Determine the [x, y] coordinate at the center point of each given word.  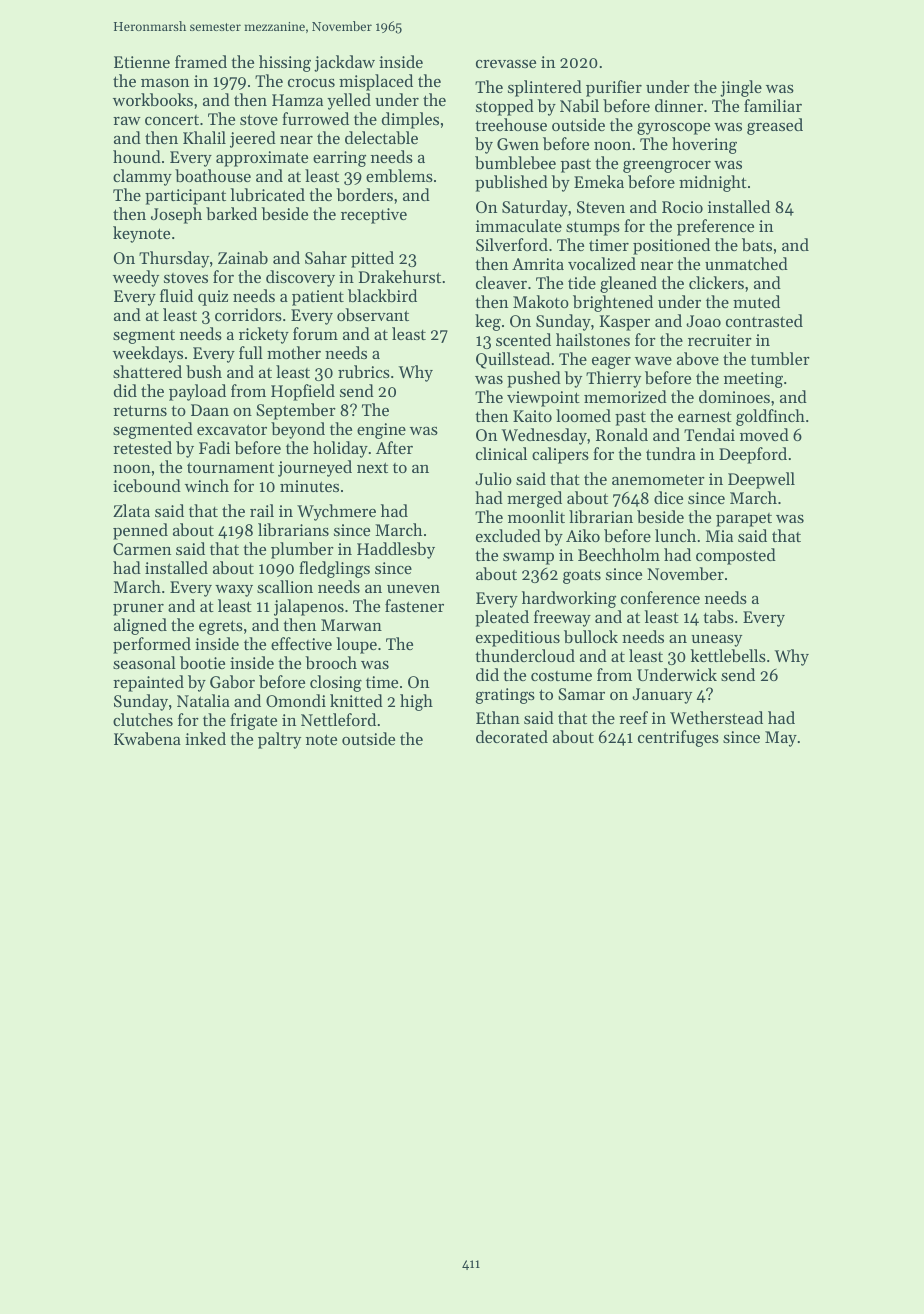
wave [653, 361]
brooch [331, 662]
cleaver [501, 282]
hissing [285, 63]
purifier [614, 88]
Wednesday [544, 436]
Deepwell [761, 480]
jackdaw [344, 63]
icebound [147, 485]
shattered [147, 371]
